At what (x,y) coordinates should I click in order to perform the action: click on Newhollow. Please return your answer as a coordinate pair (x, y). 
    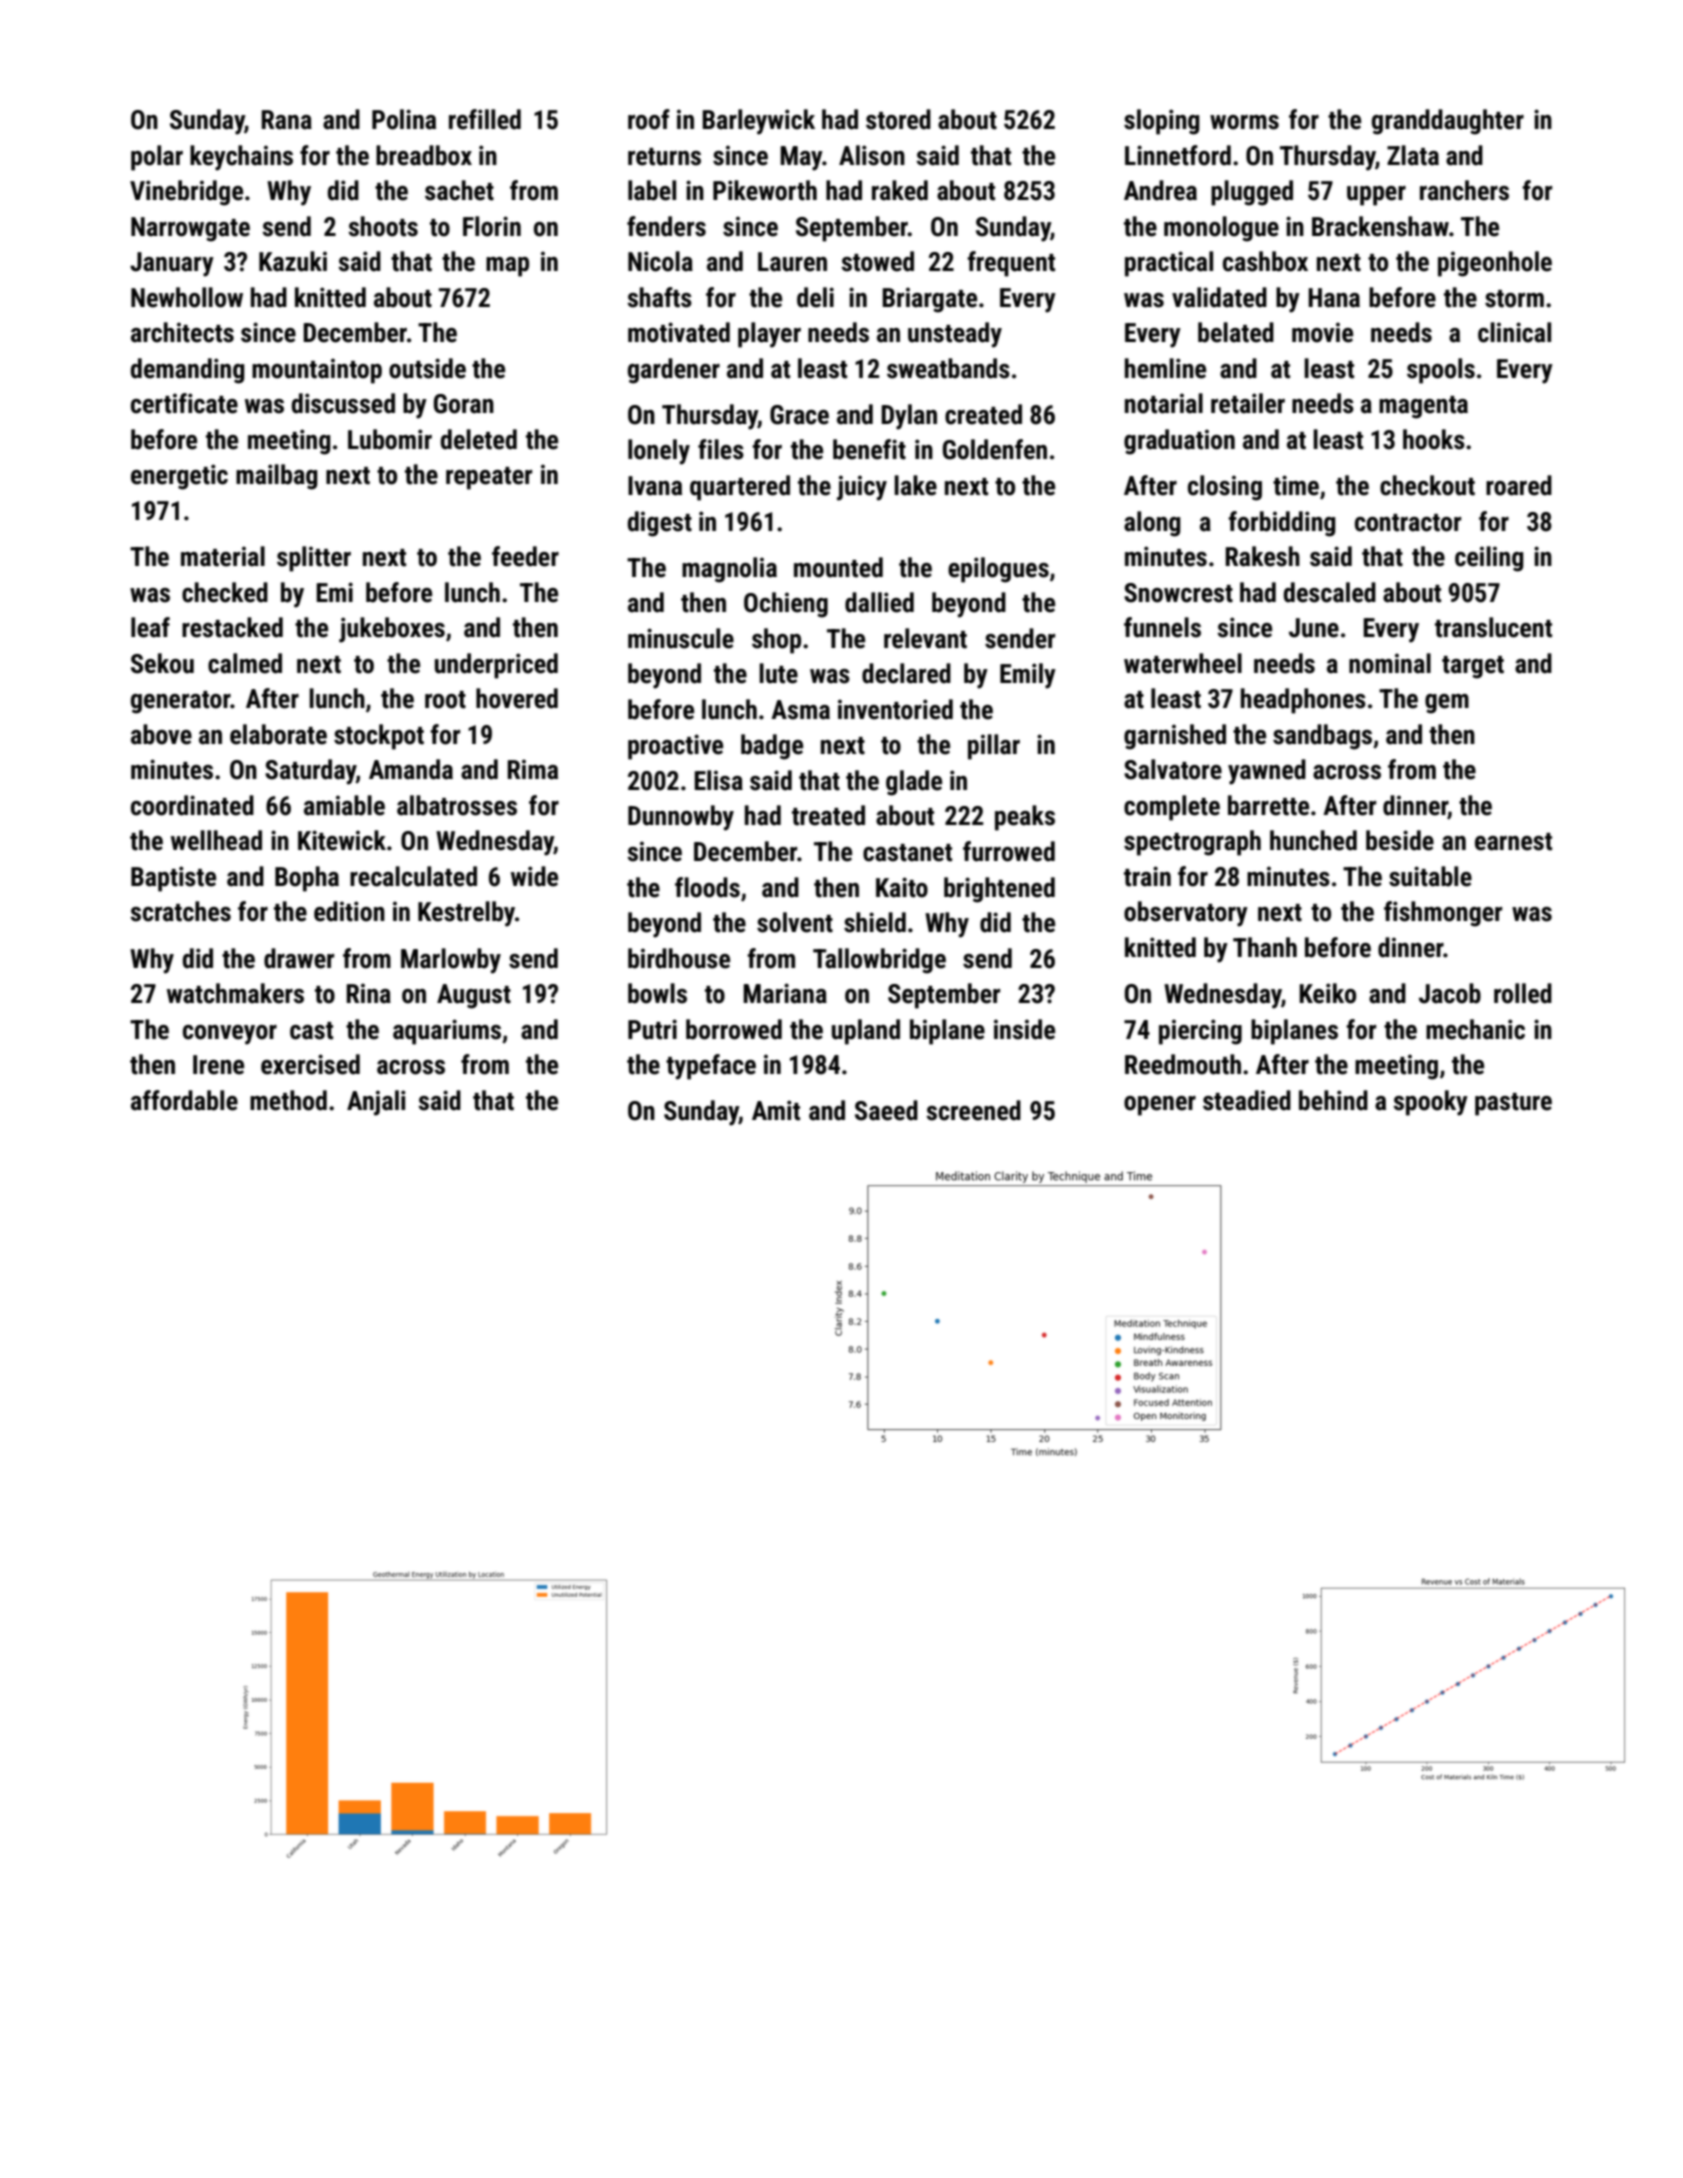
    Looking at the image, I should click on (187, 297).
